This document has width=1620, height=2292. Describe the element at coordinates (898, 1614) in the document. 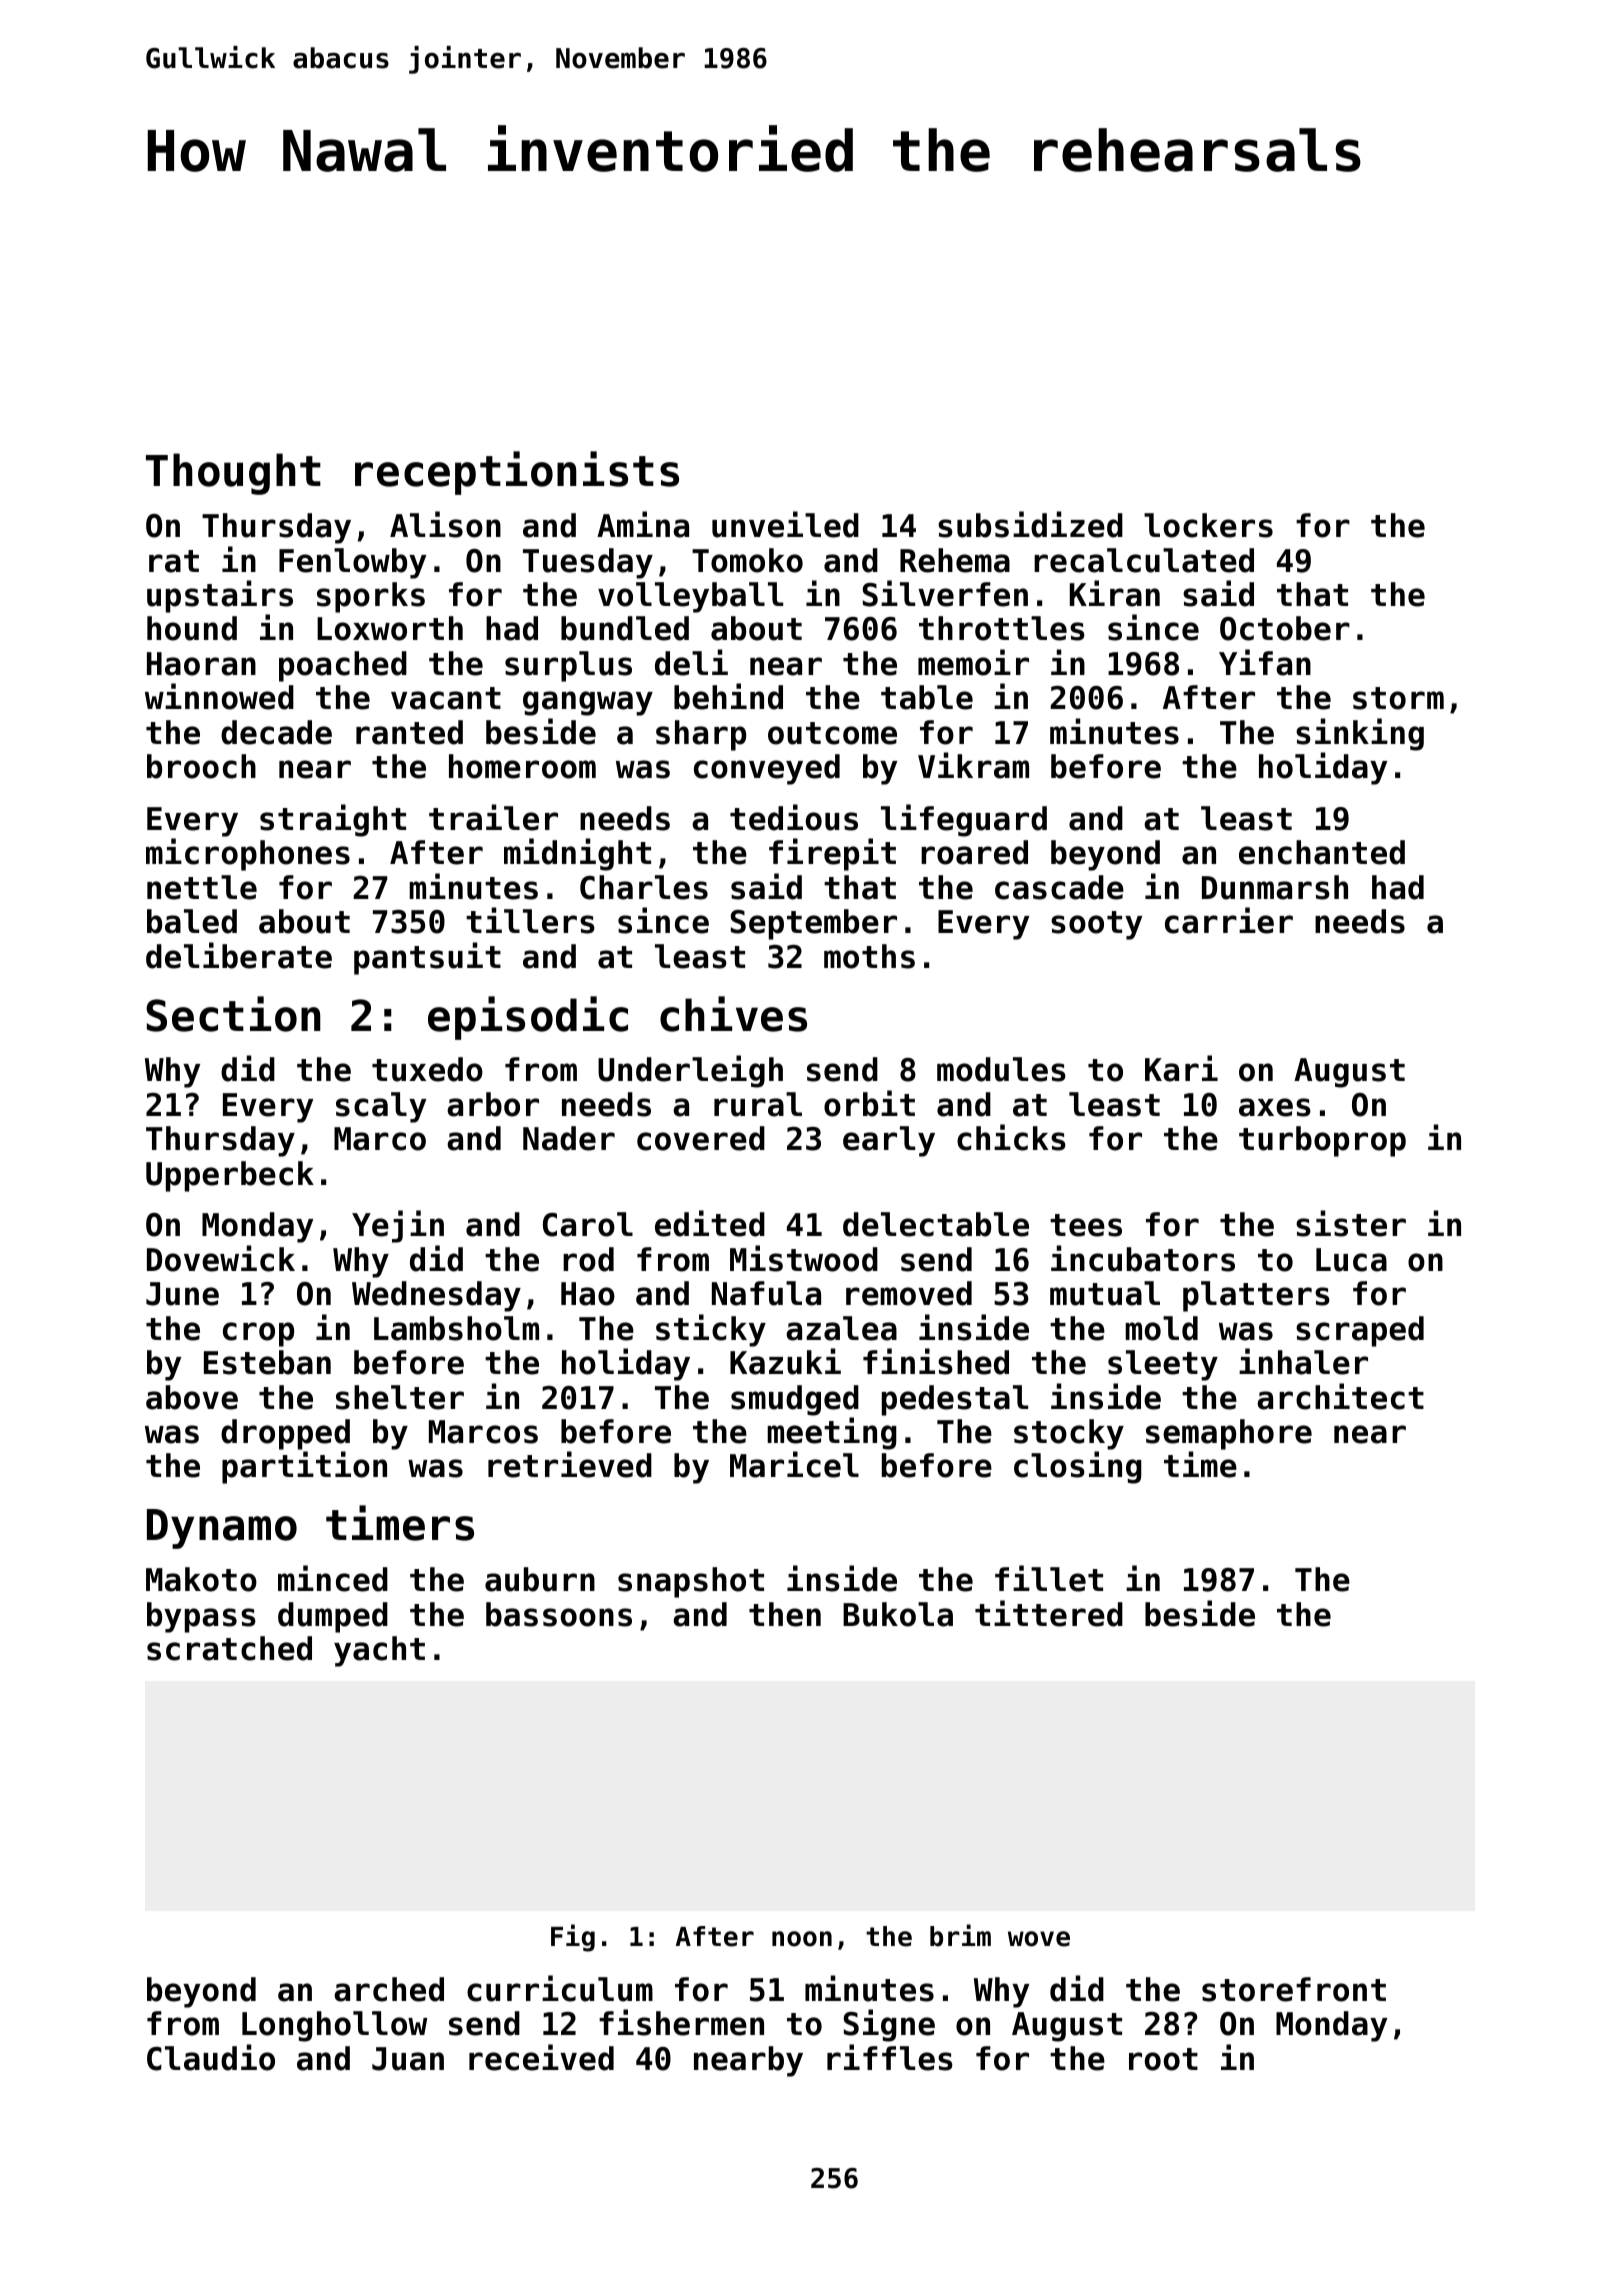

I see `Bukola` at that location.
